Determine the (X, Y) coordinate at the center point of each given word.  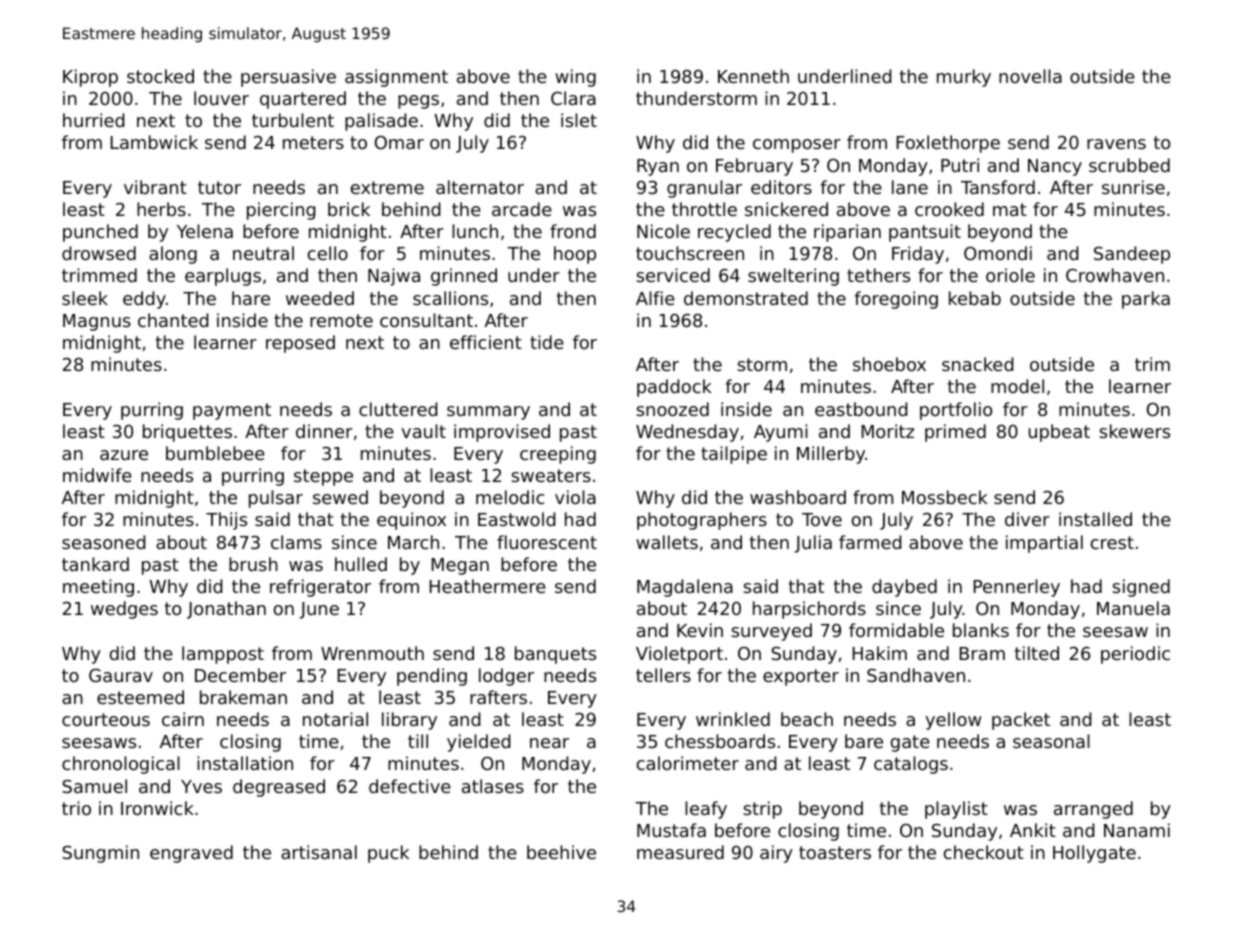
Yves (201, 786)
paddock (674, 388)
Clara (573, 98)
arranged (1093, 810)
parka (1146, 300)
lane (910, 187)
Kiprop (90, 78)
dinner (324, 431)
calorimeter (688, 763)
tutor (219, 187)
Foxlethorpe (948, 144)
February (754, 167)
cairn (183, 719)
